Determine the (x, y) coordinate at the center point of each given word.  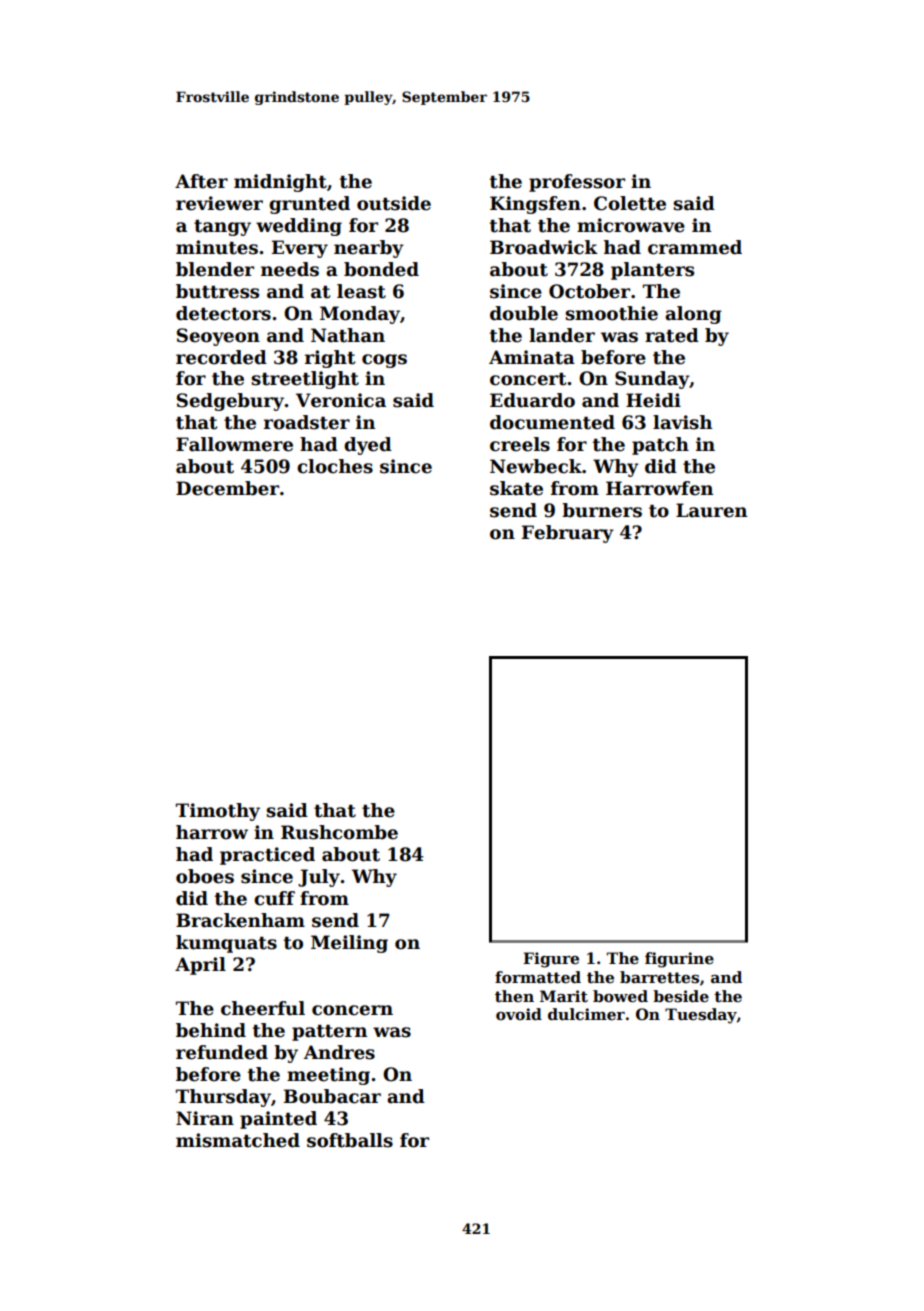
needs (290, 269)
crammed (695, 247)
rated (672, 335)
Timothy (218, 812)
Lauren (711, 510)
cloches (335, 466)
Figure (551, 960)
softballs (350, 1140)
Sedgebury (231, 402)
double (524, 313)
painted (278, 1120)
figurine (679, 960)
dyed (368, 446)
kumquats (226, 944)
